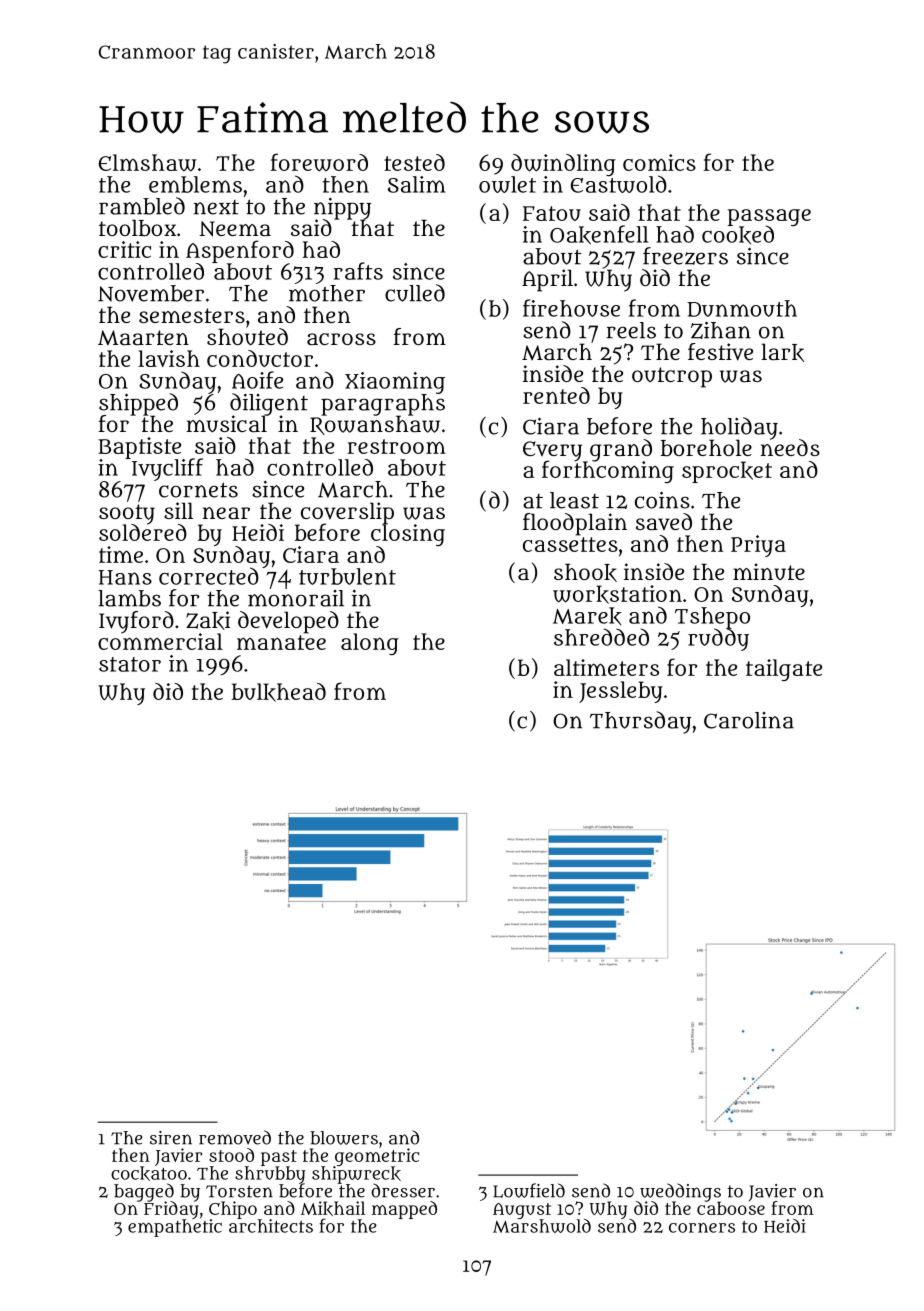 The height and width of the screenshot is (1311, 924). I want to click on weddings, so click(680, 1192).
